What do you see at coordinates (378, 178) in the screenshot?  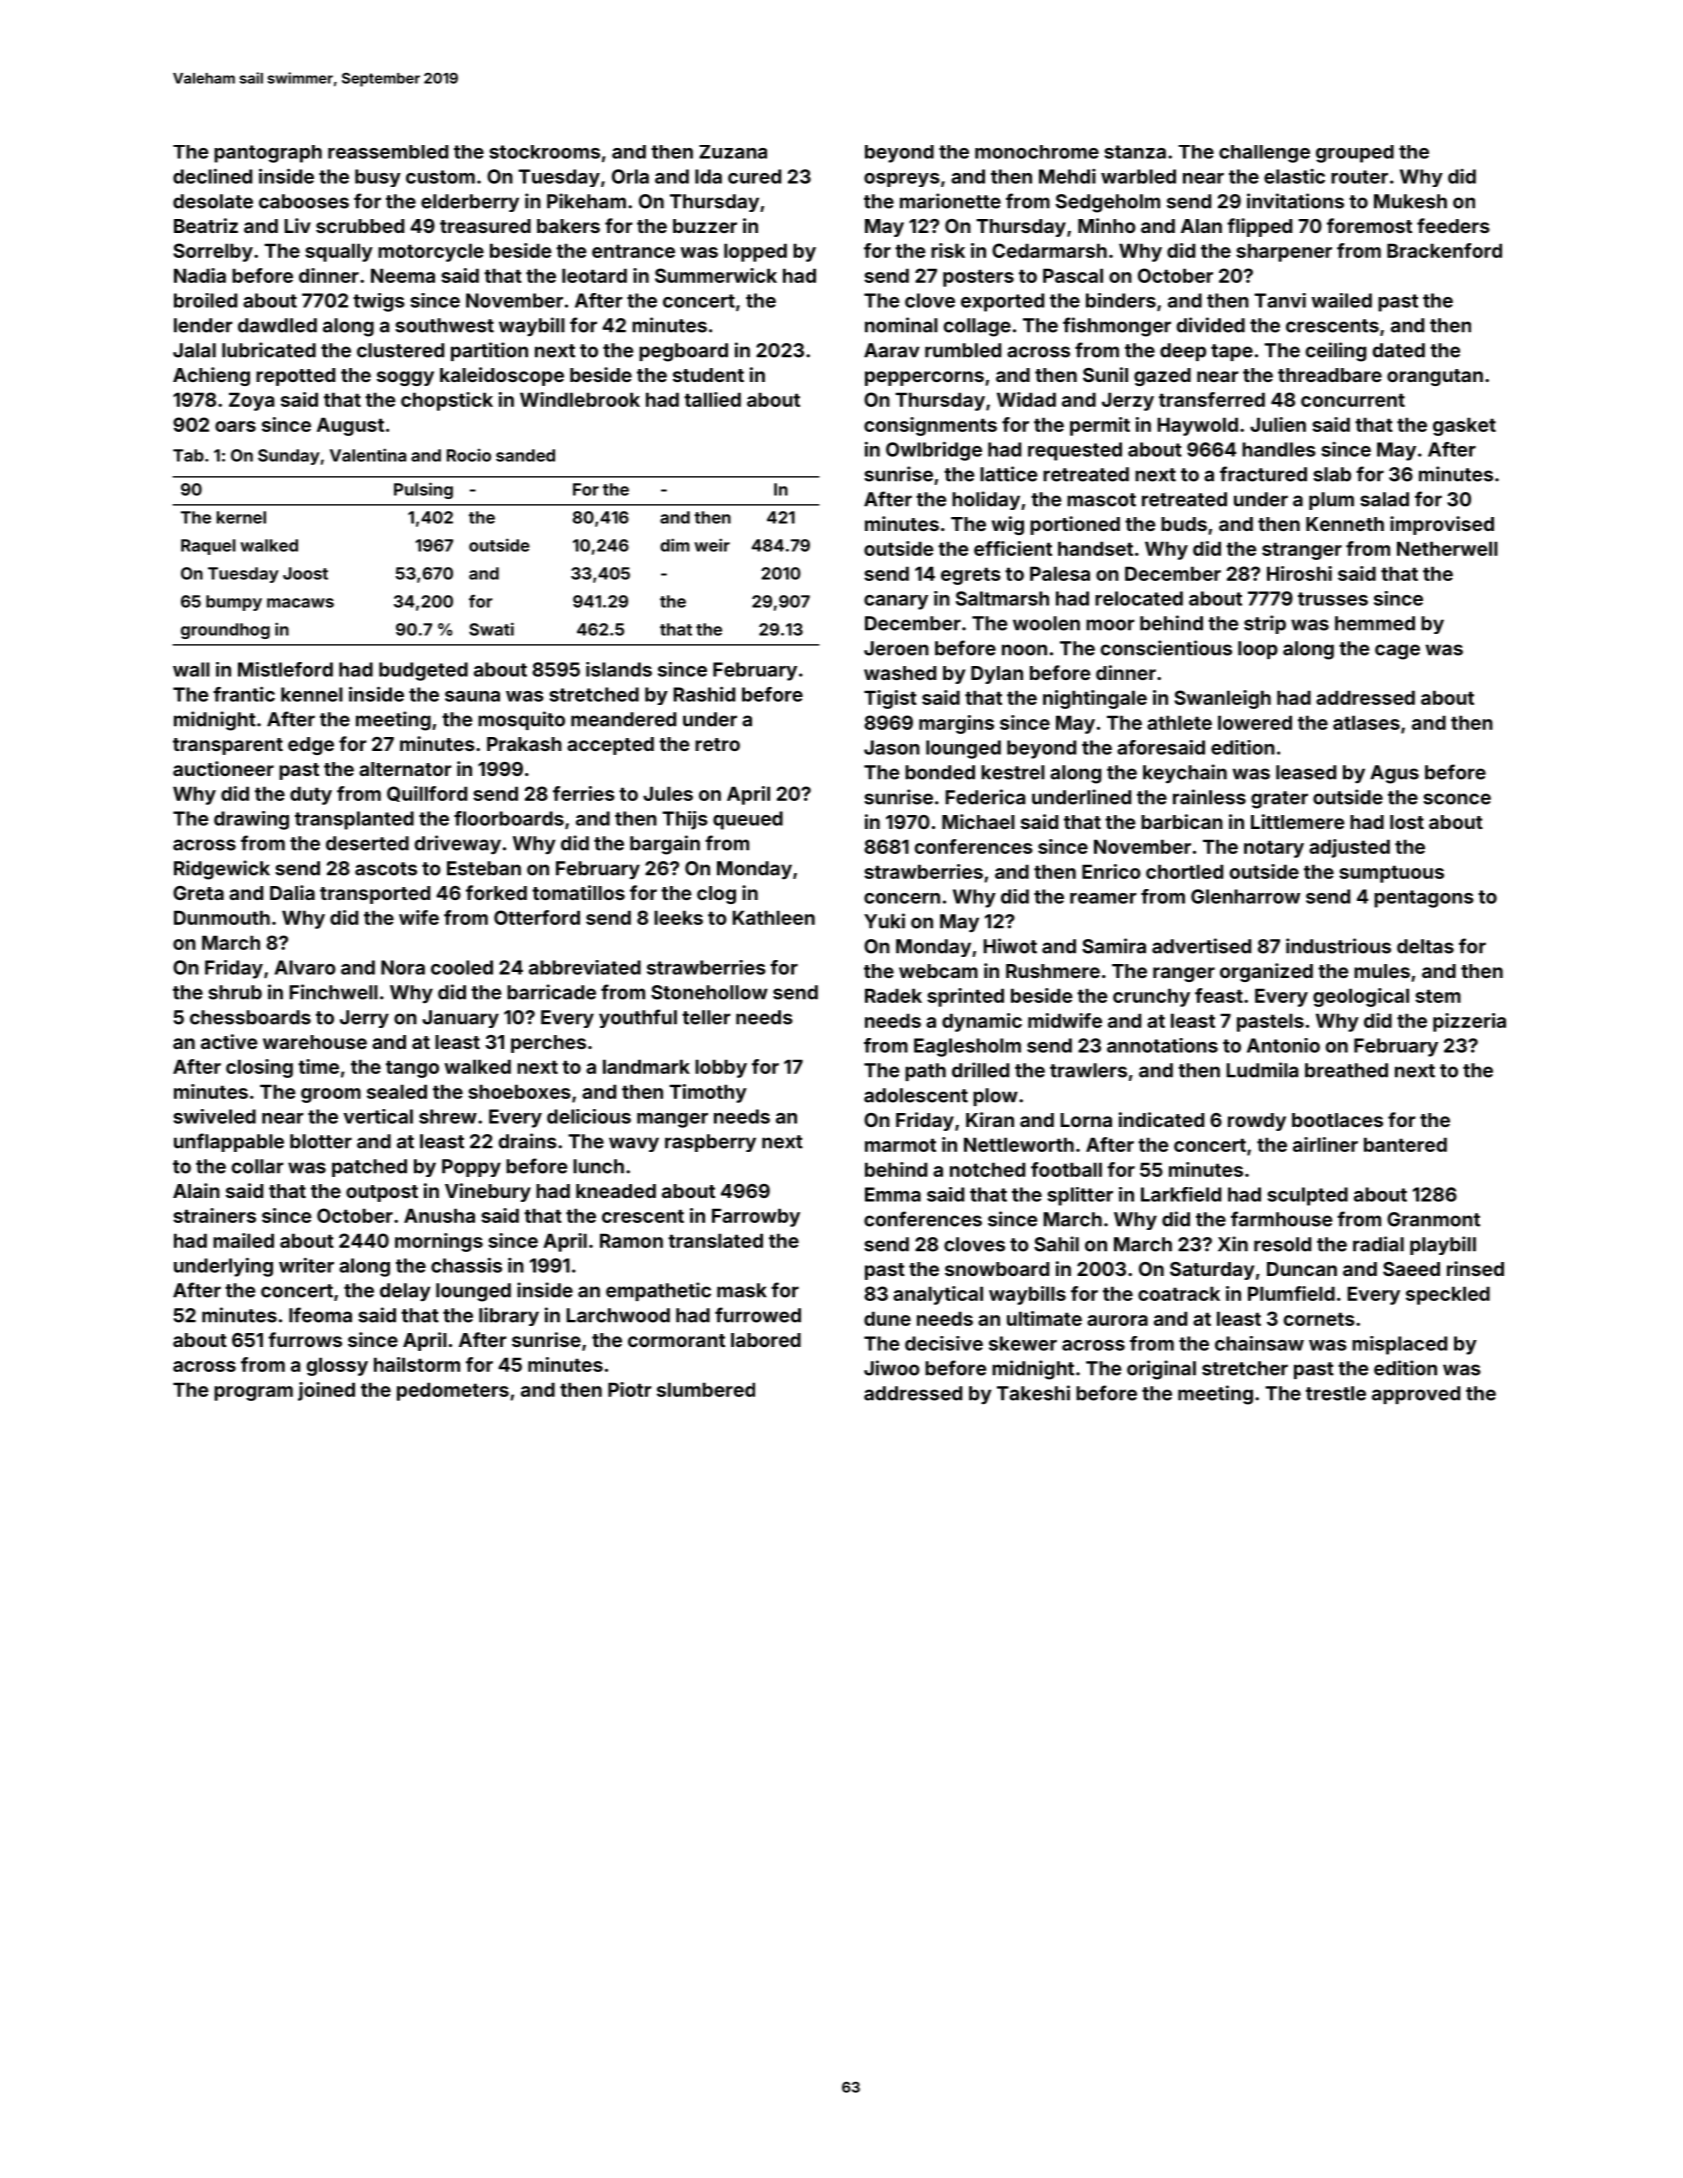 I see `busy` at bounding box center [378, 178].
